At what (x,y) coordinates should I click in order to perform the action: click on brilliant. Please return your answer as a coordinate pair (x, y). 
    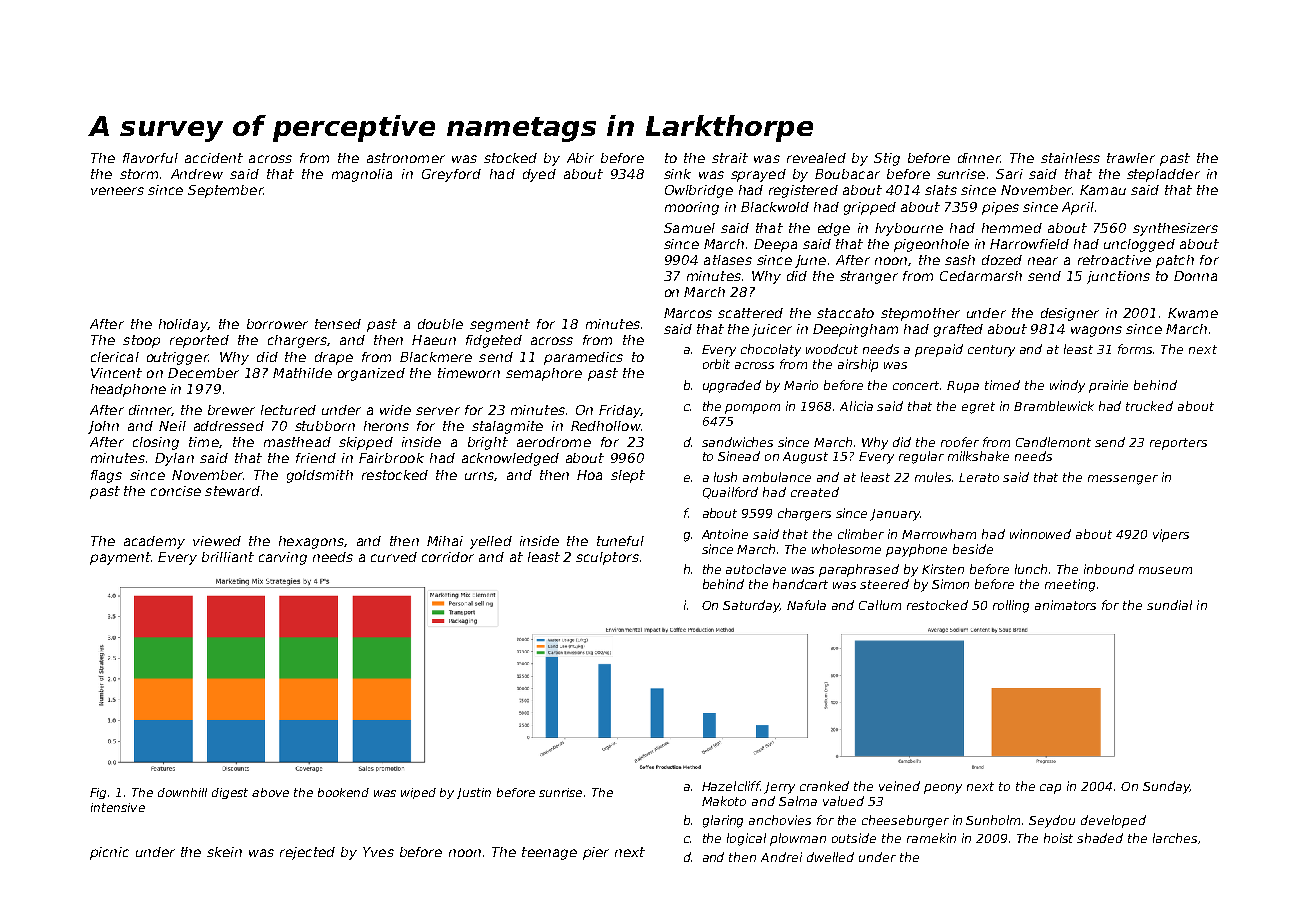
    Looking at the image, I should click on (228, 557).
